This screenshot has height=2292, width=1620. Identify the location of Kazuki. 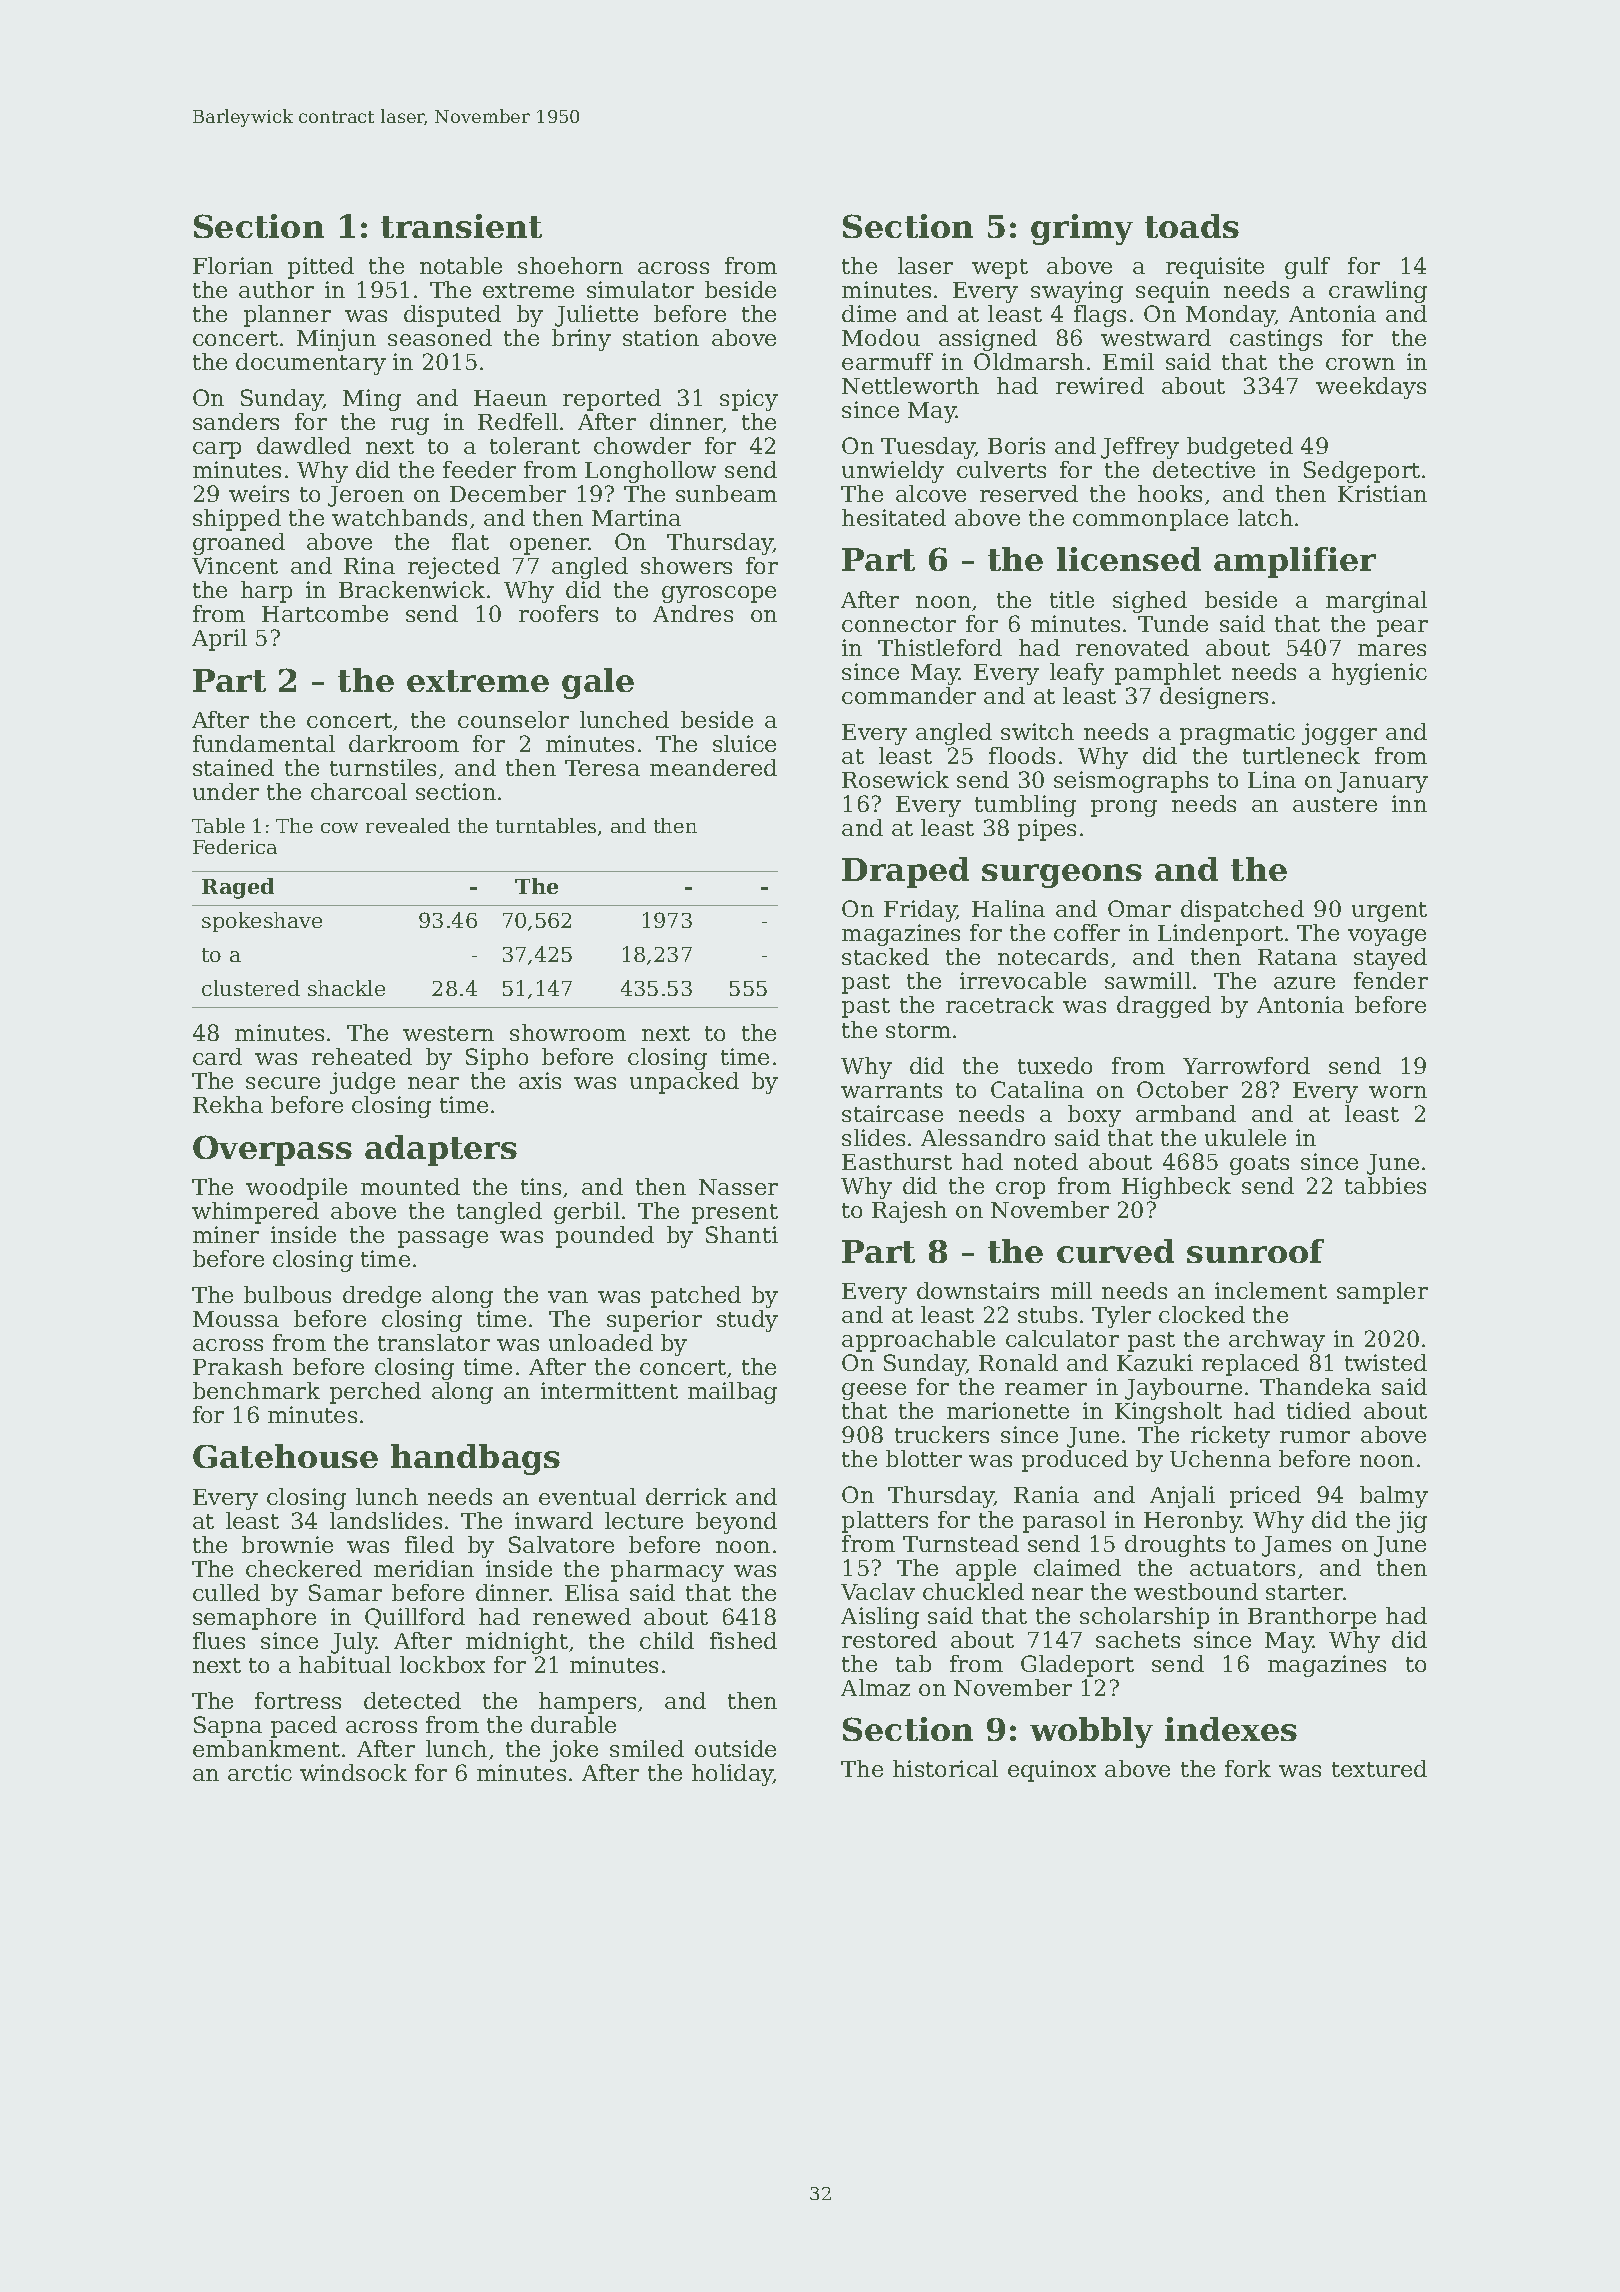
(1155, 1362).
